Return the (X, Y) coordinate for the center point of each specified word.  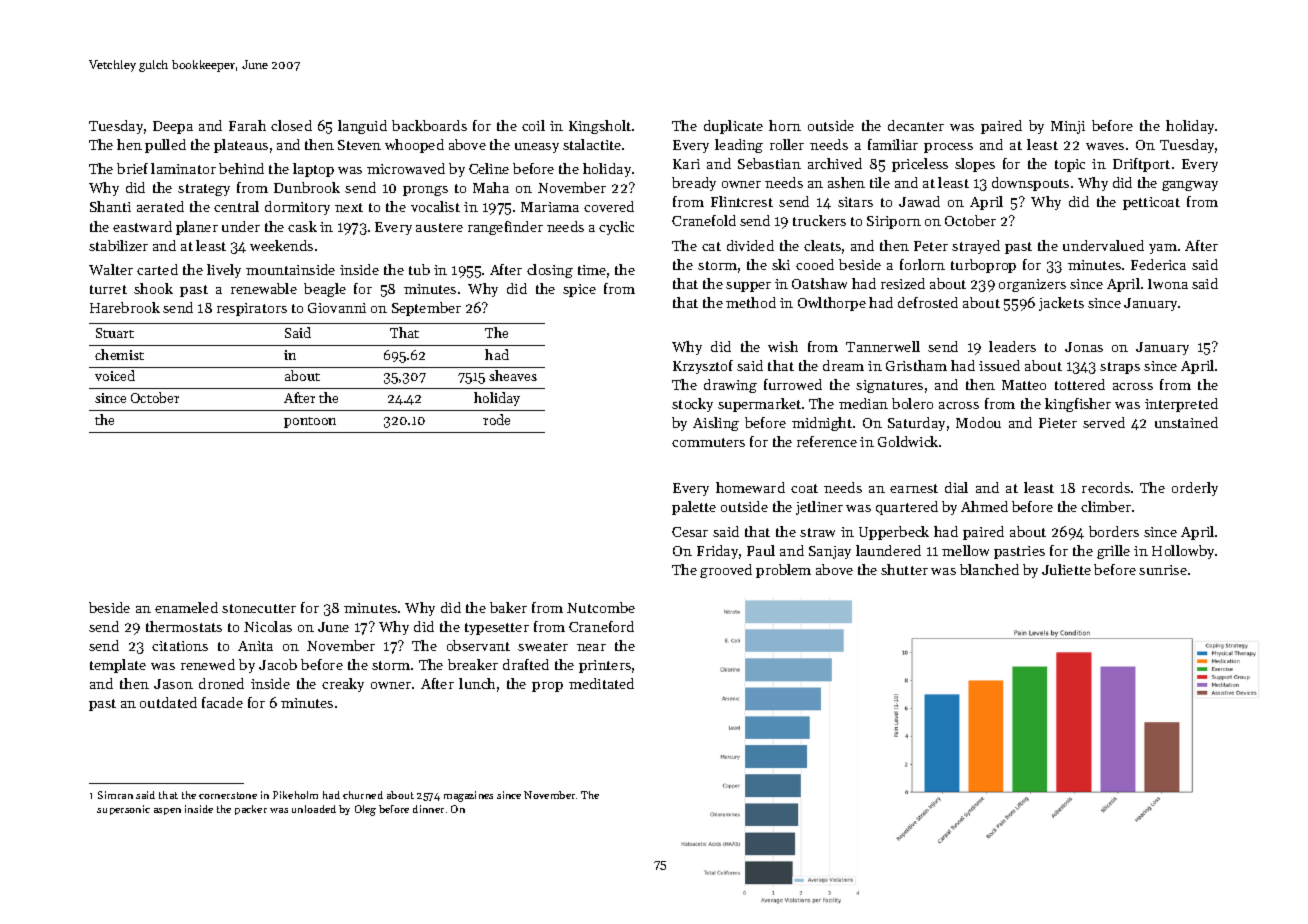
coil (533, 125)
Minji (1068, 127)
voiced (115, 375)
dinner (428, 809)
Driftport (1141, 165)
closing (550, 271)
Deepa (173, 127)
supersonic (123, 810)
